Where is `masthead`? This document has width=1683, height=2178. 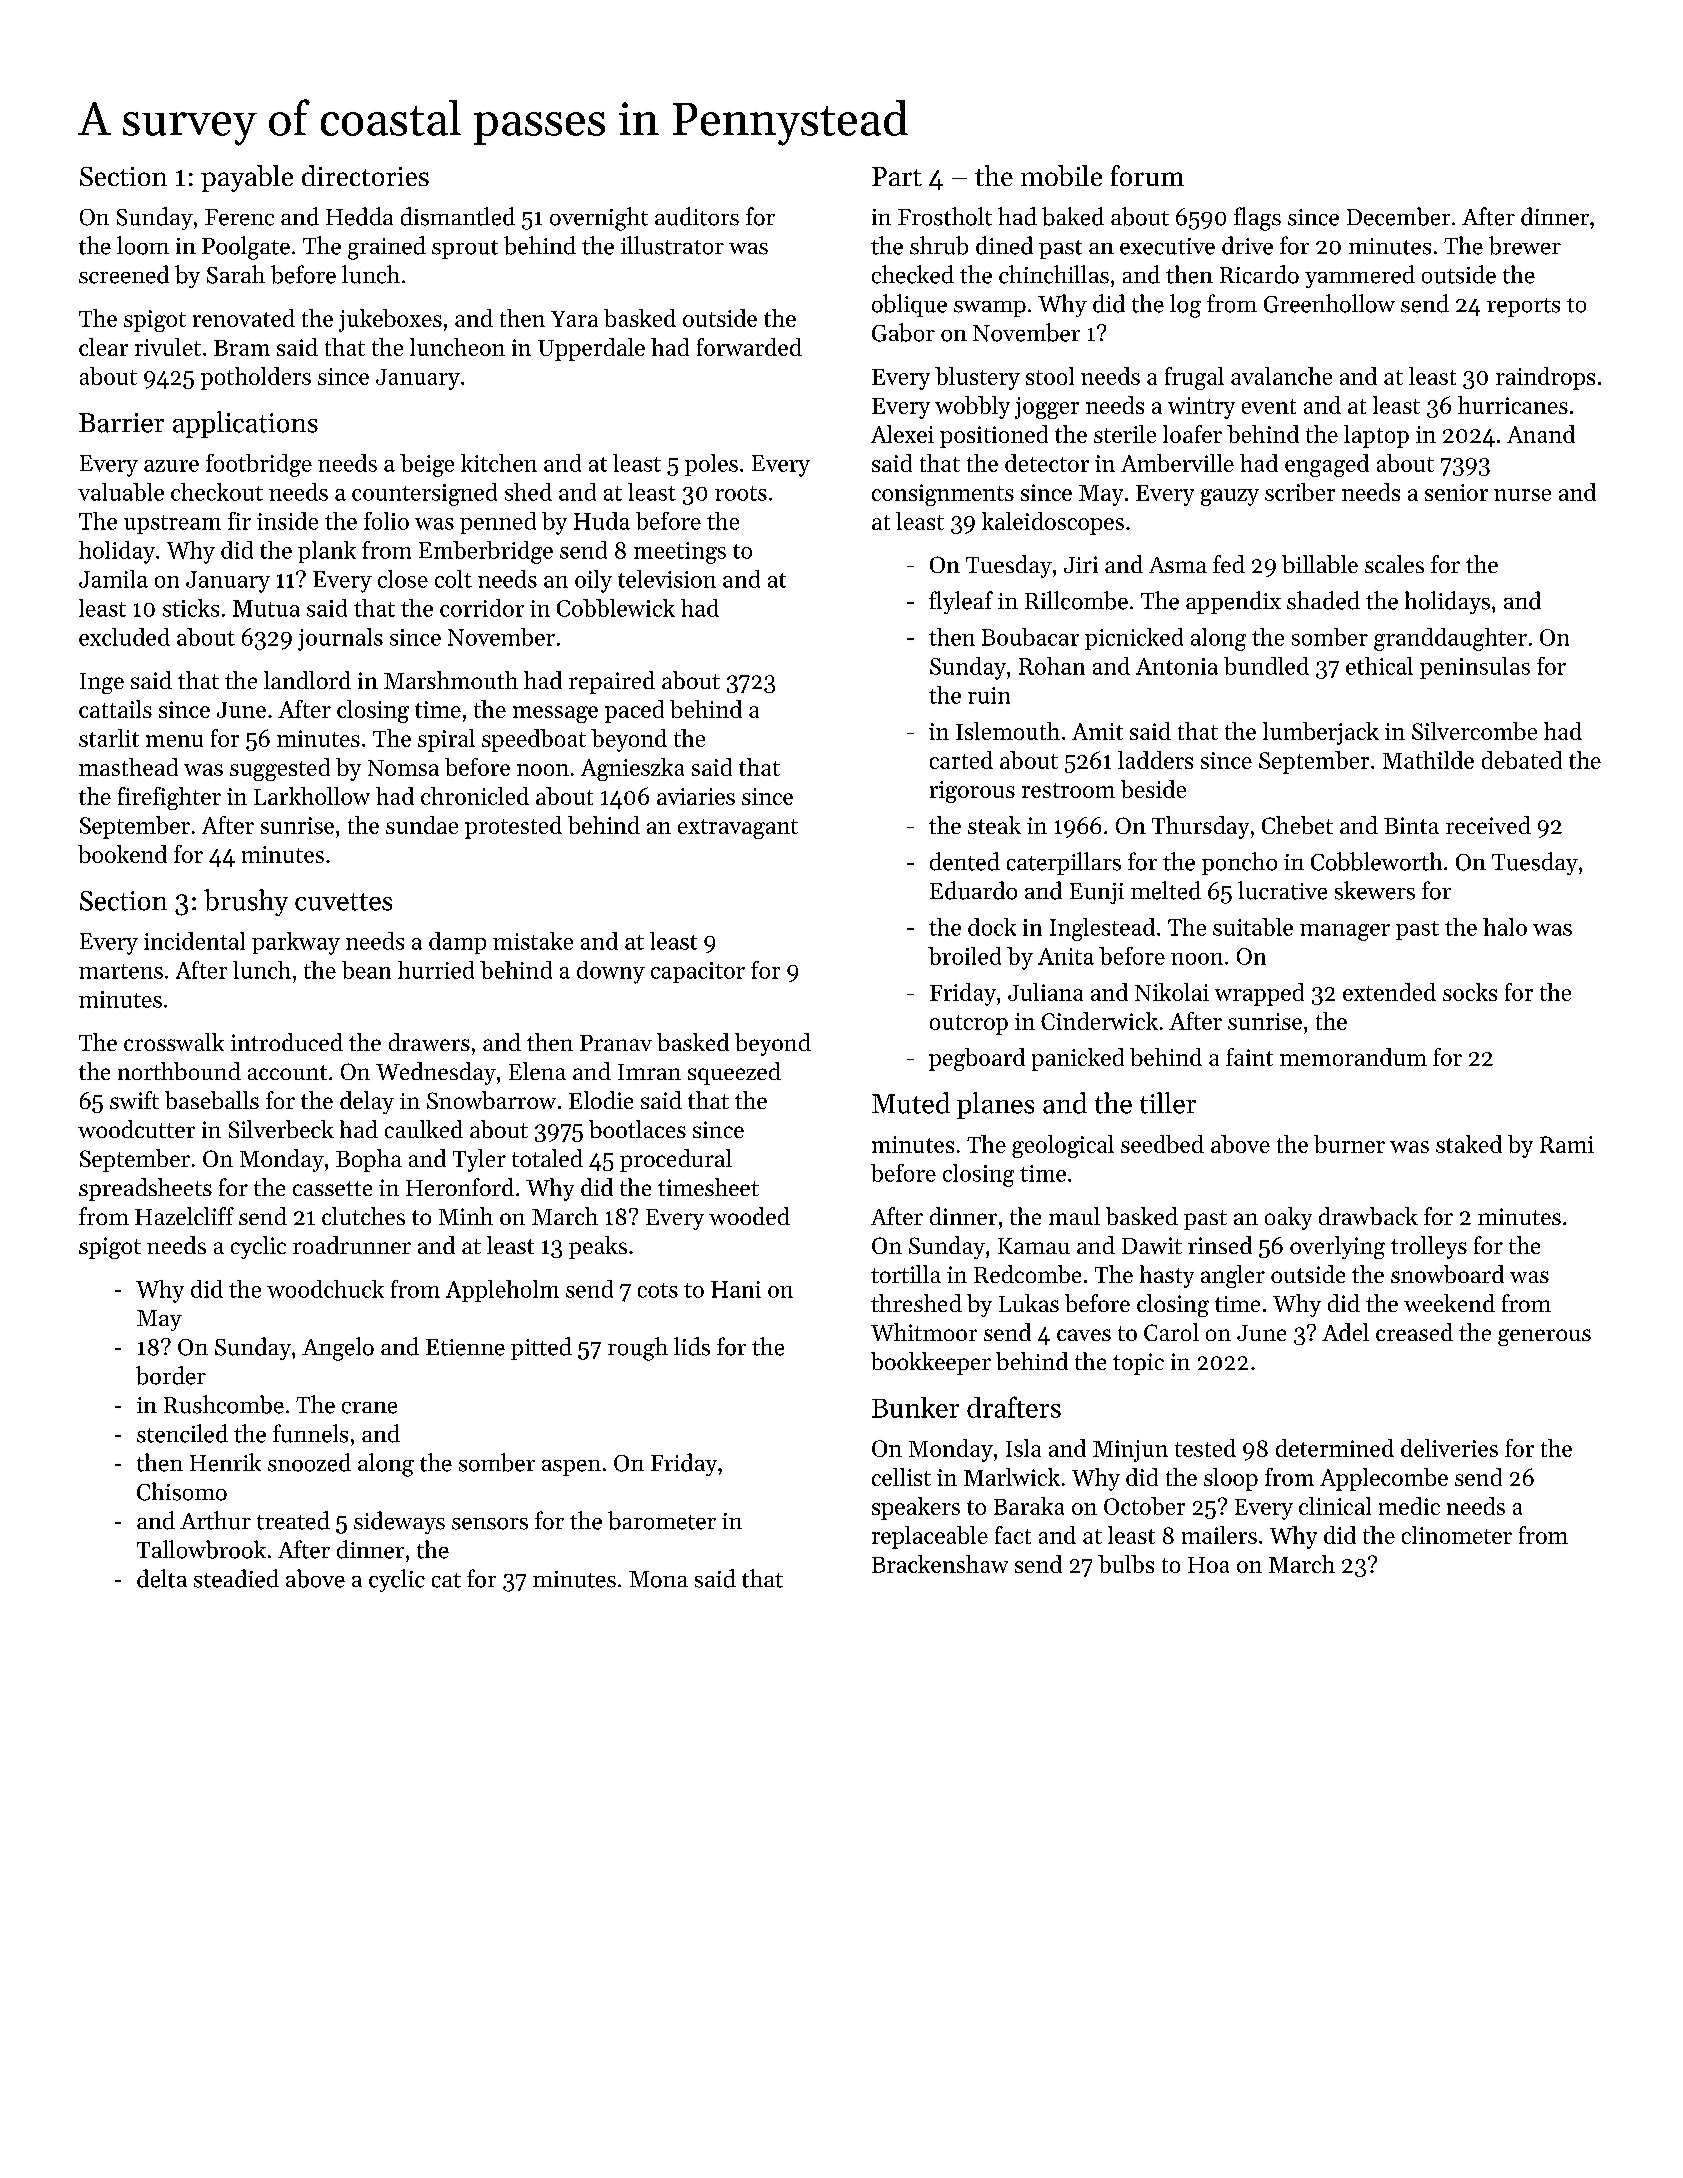 masthead is located at coordinates (128, 767).
